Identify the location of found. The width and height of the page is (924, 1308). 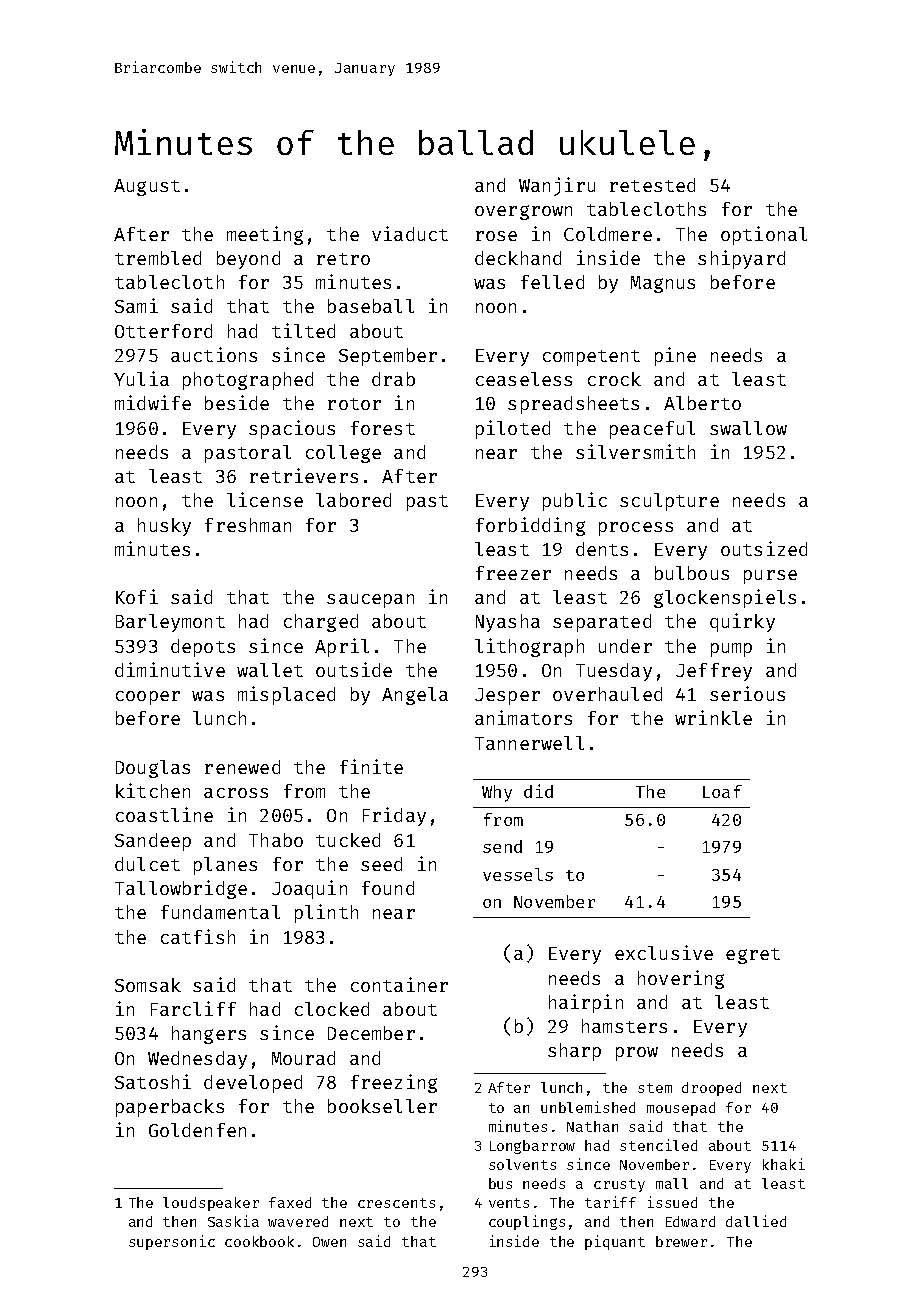
(388, 888).
